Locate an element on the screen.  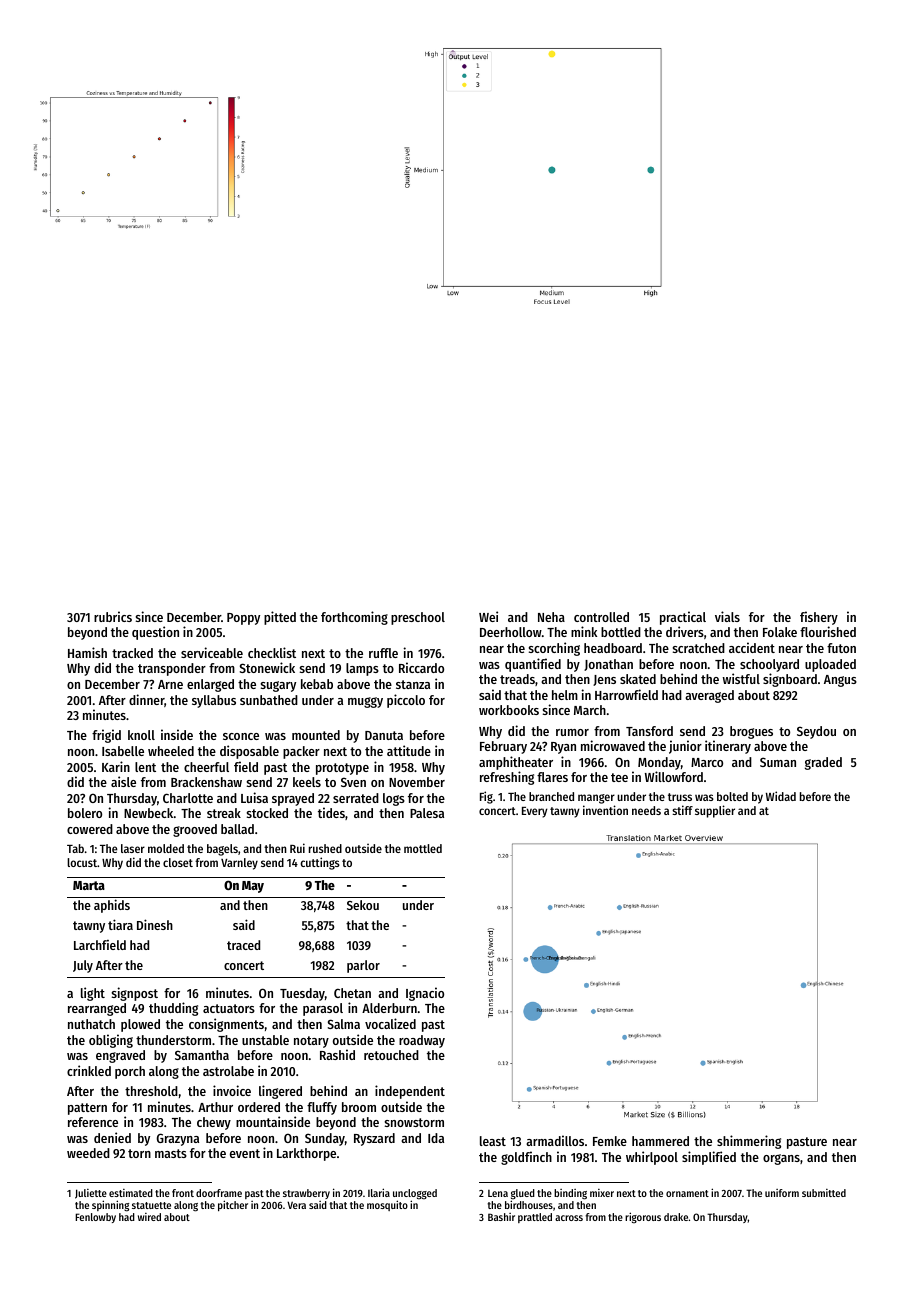
refreshing is located at coordinates (507, 778).
